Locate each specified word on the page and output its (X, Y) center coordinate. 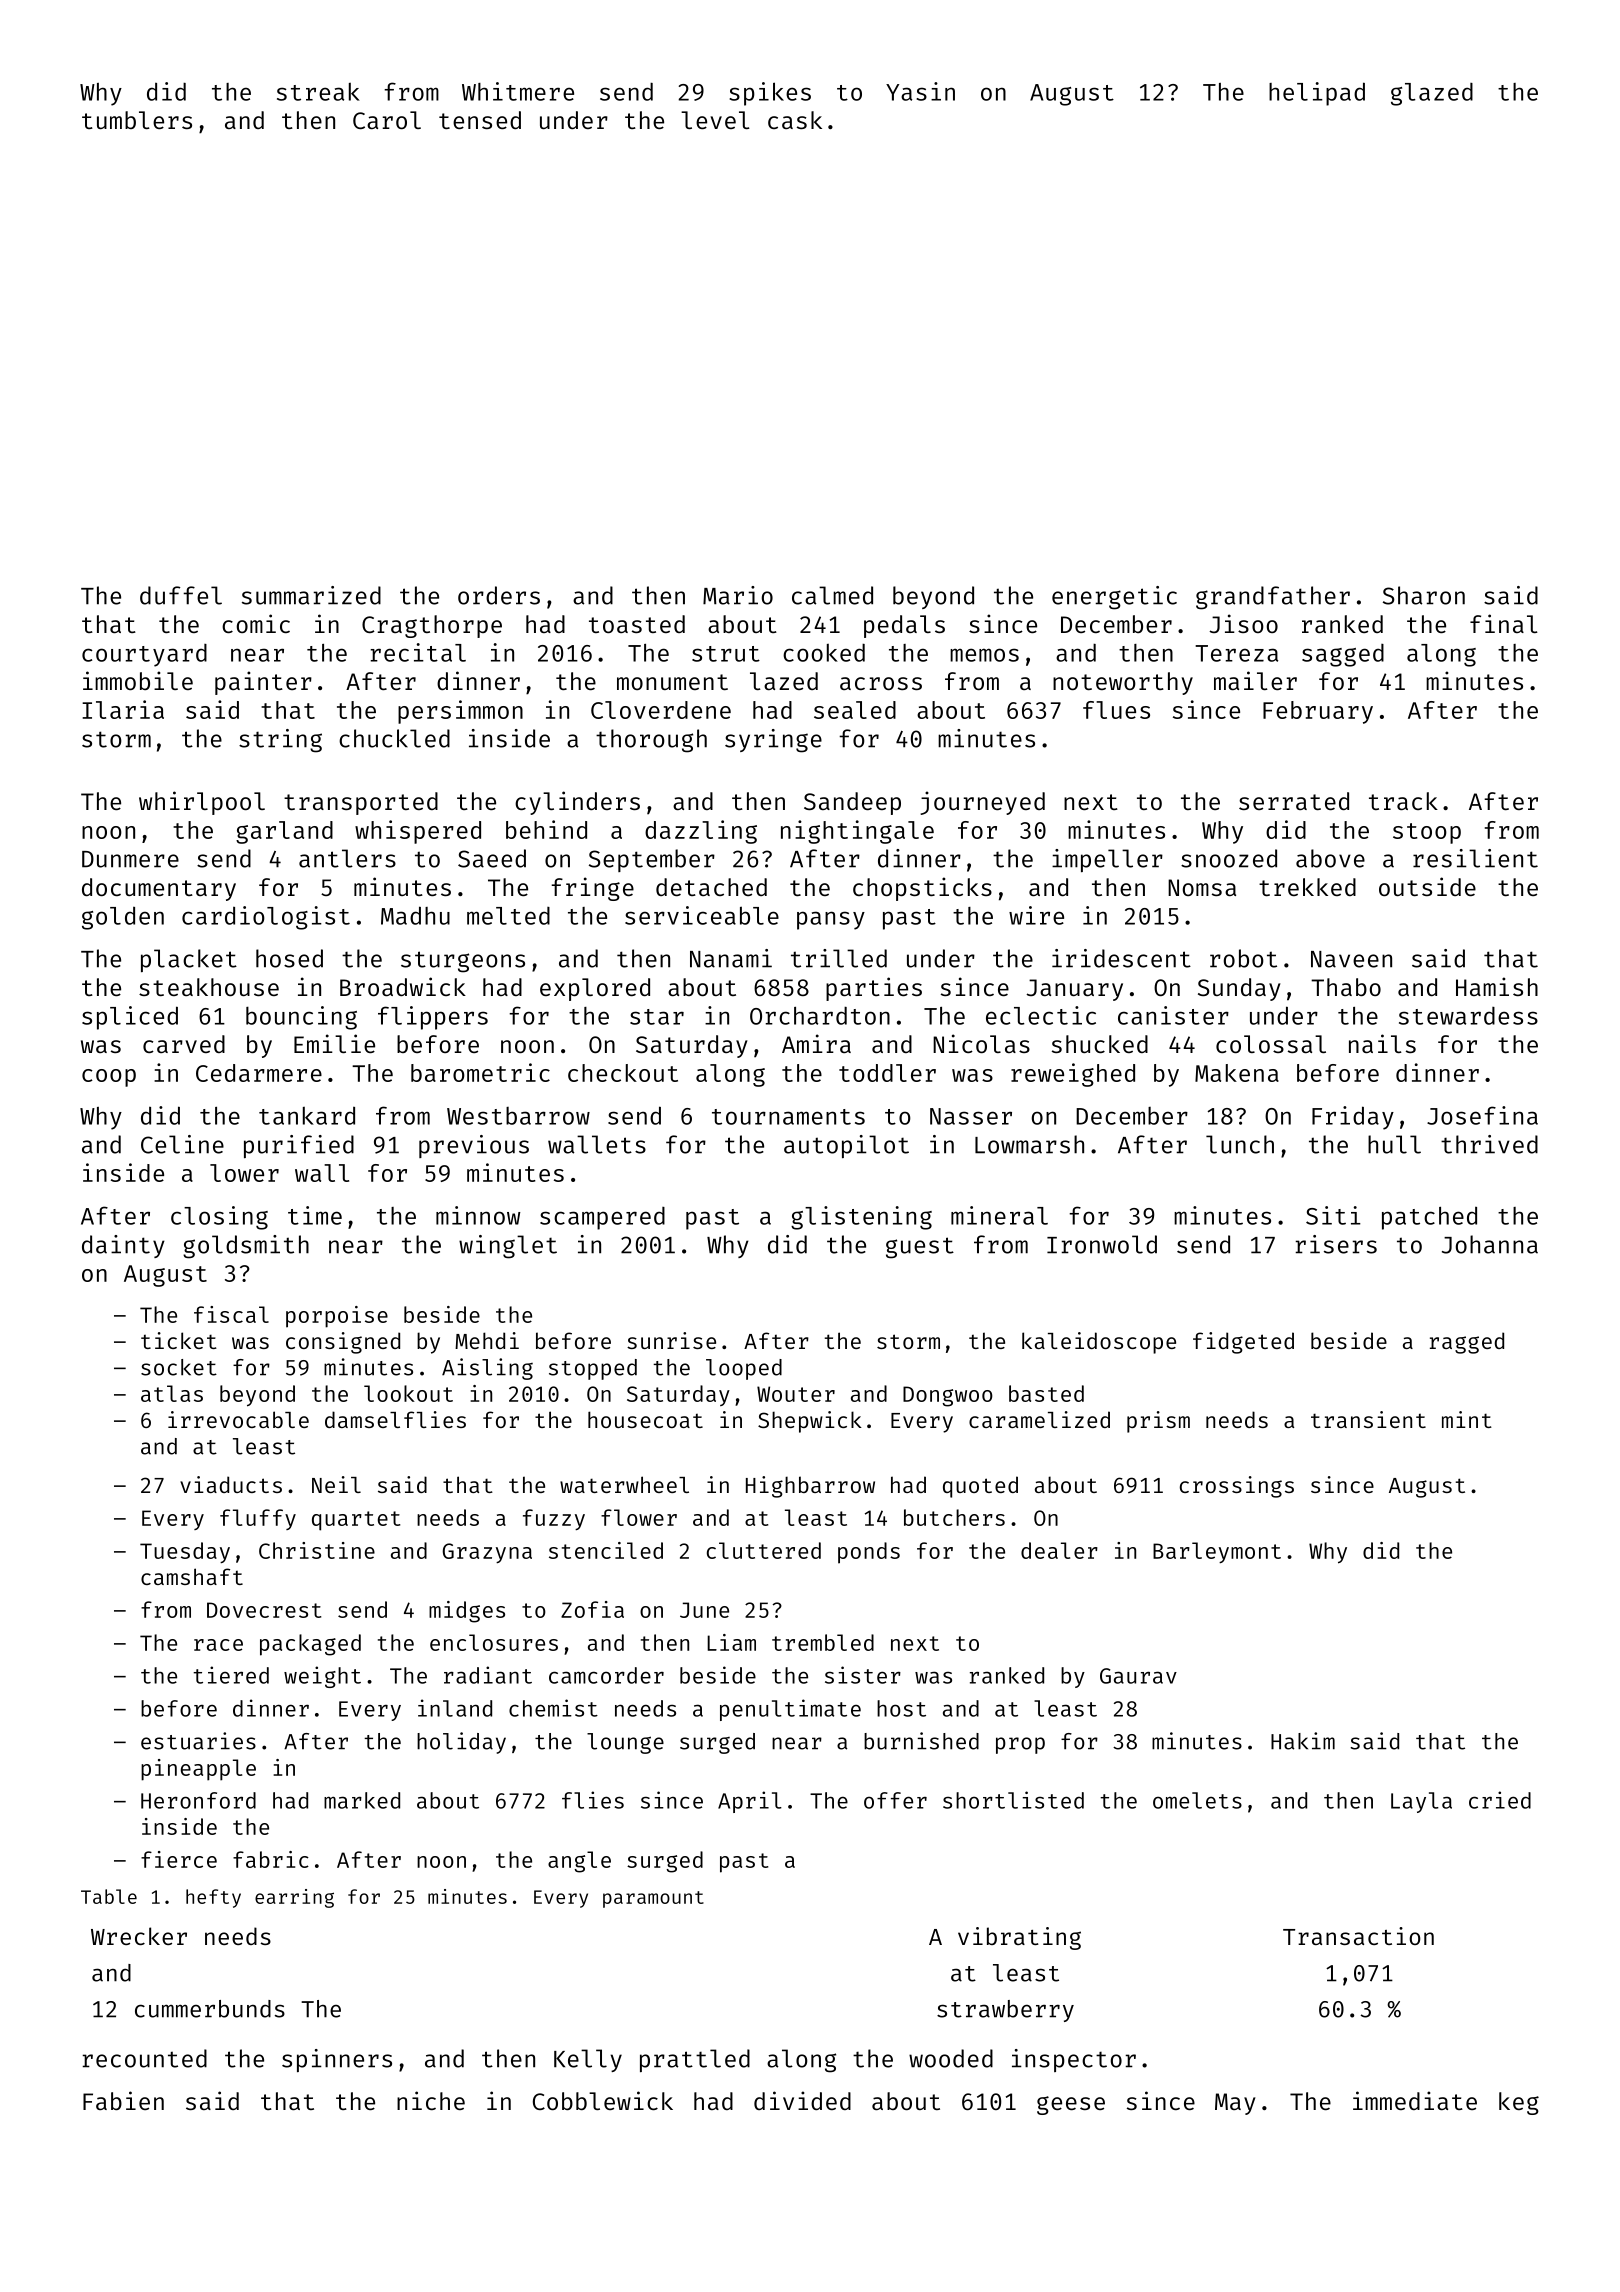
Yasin (920, 91)
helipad (1317, 94)
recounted (144, 2058)
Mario (738, 595)
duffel (181, 595)
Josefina (1482, 1115)
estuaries (198, 1741)
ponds (869, 1553)
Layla (1421, 1802)
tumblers (137, 120)
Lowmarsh (1029, 1144)
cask (795, 120)
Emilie (334, 1043)
